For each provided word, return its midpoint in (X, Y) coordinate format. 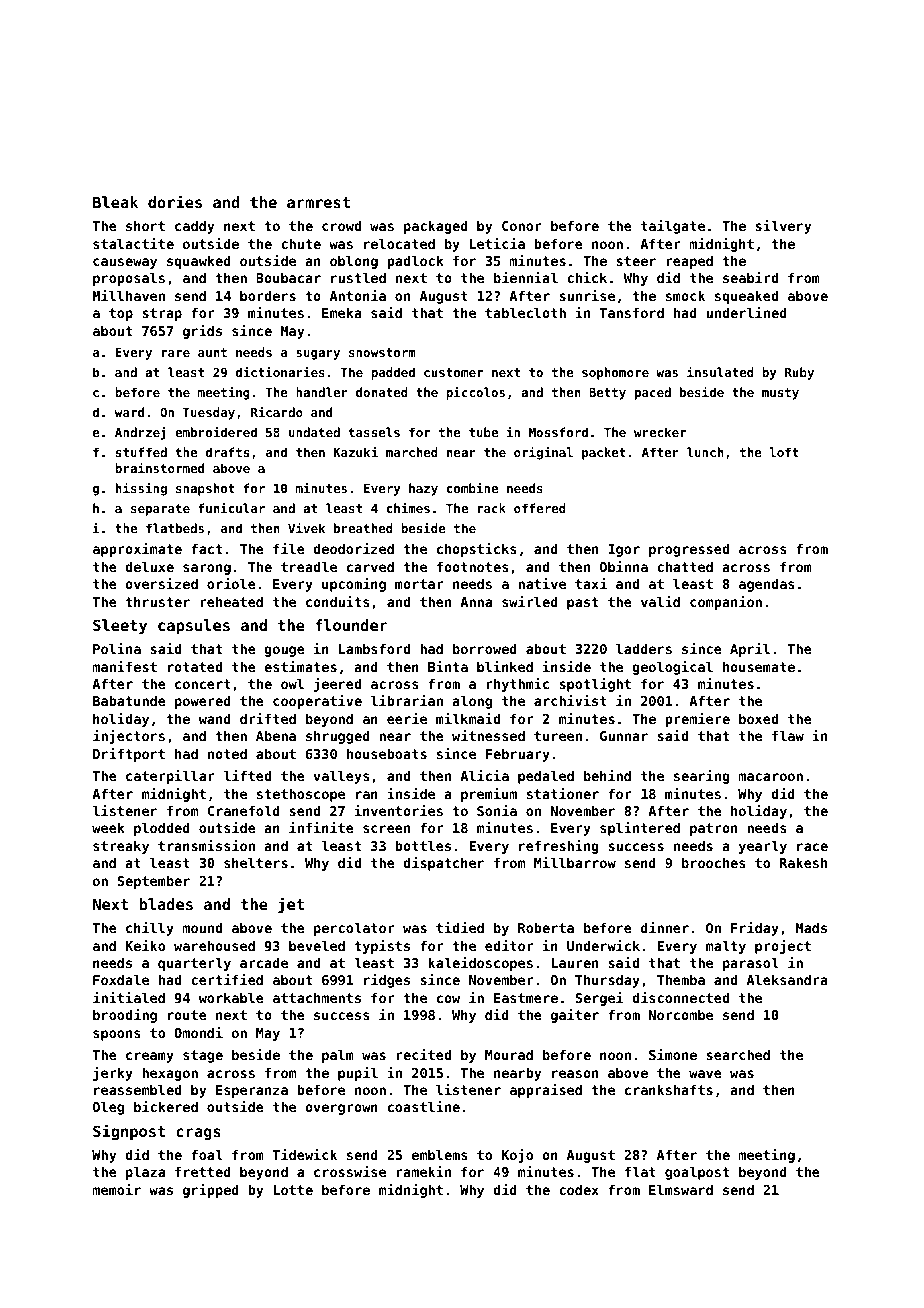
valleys (342, 777)
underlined (746, 312)
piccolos (475, 393)
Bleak (115, 202)
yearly (763, 847)
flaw (788, 735)
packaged (436, 227)
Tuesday (209, 413)
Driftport (129, 755)
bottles (423, 845)
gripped (211, 1191)
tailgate (673, 227)
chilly (150, 929)
